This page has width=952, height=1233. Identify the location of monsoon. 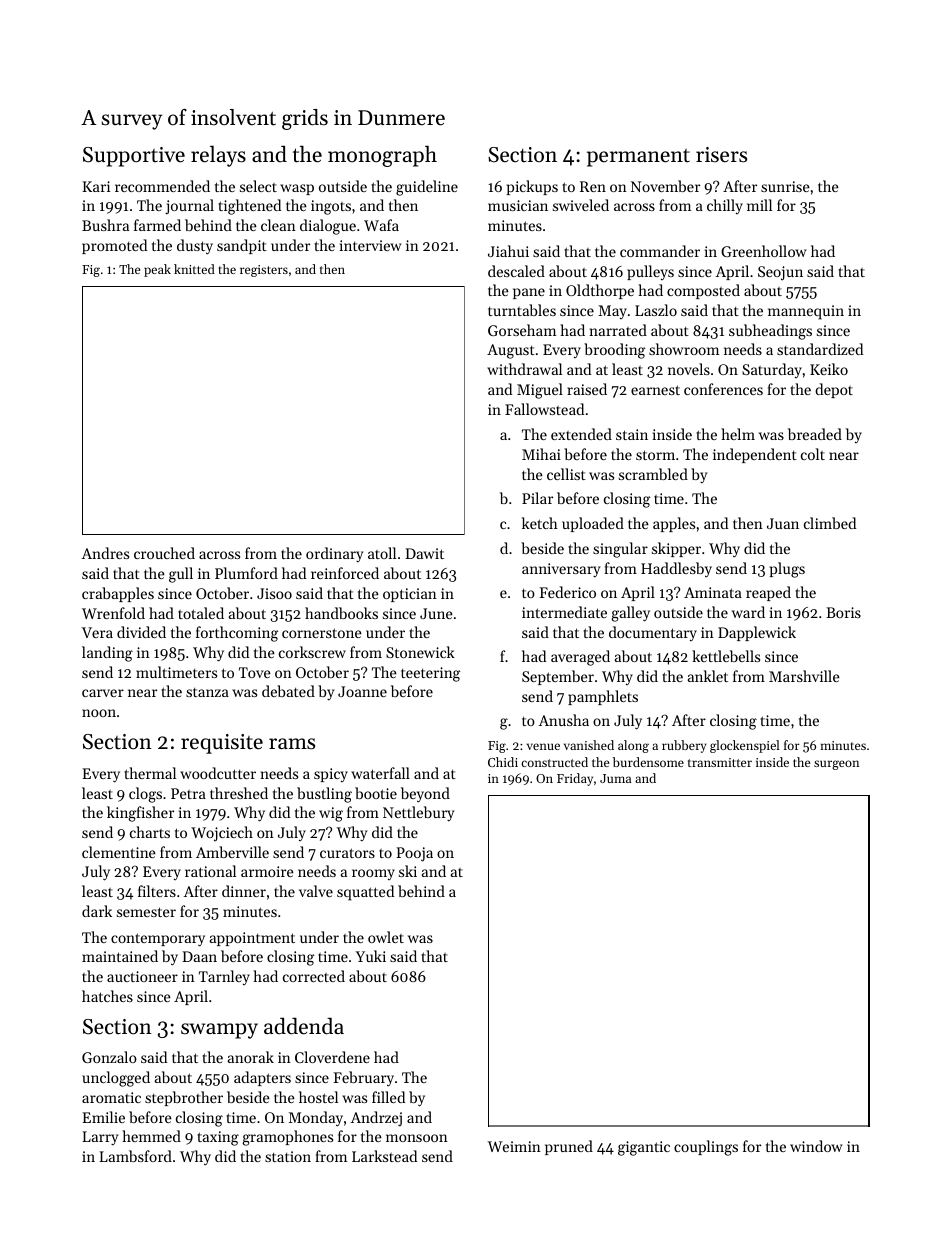
(417, 1138).
